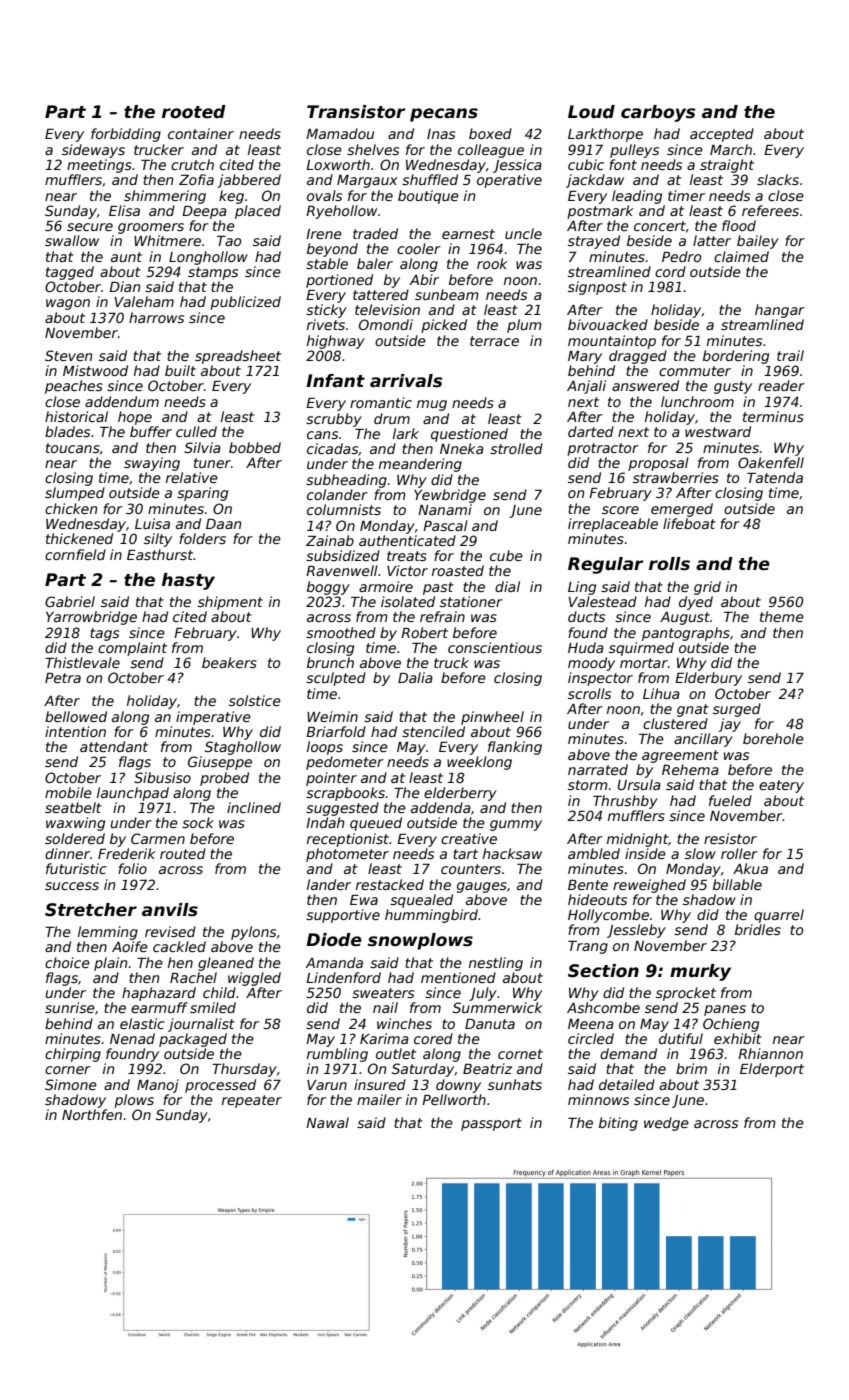 This screenshot has width=849, height=1400. I want to click on rooted, so click(194, 112).
